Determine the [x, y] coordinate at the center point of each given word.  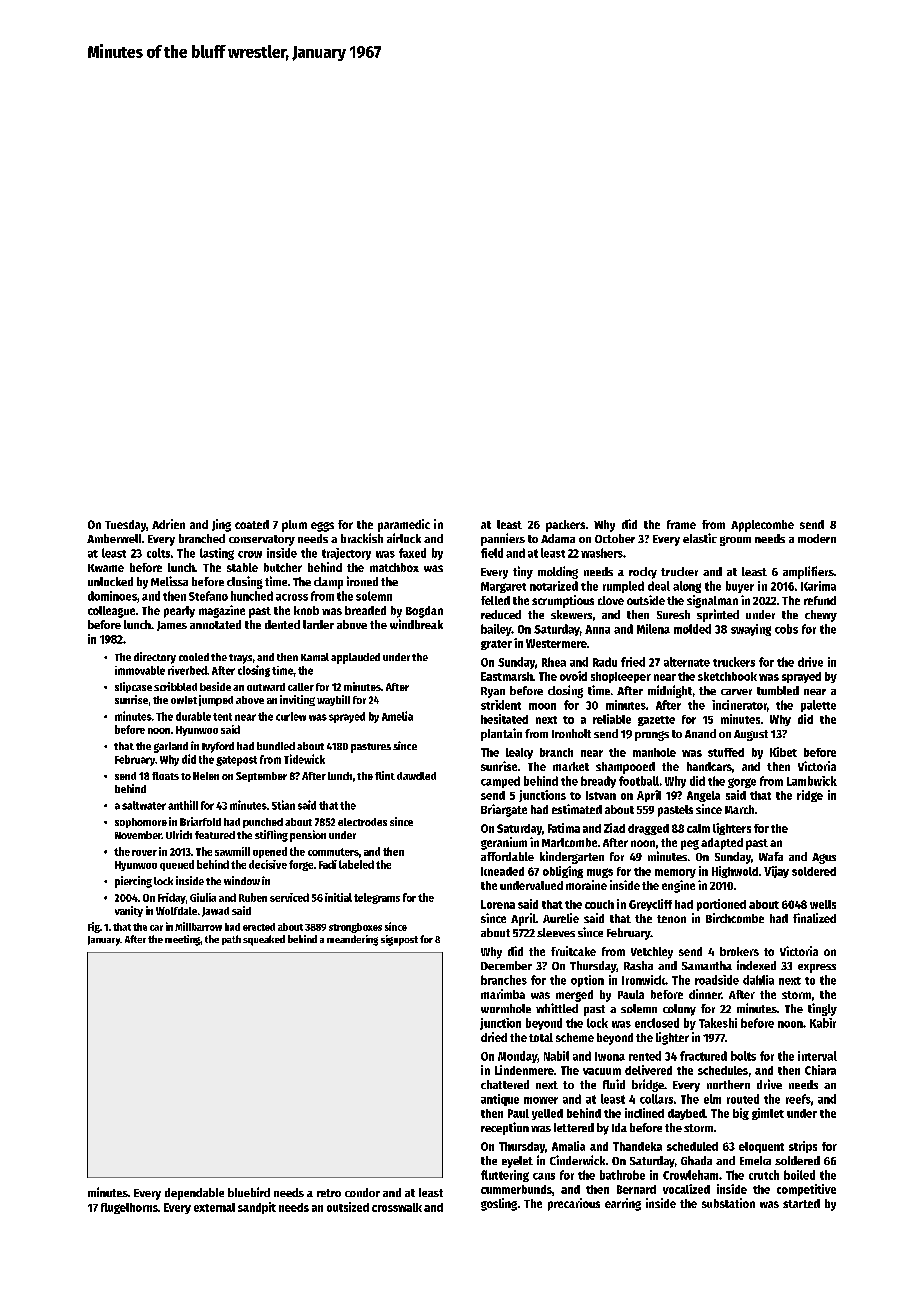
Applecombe [762, 526]
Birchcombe [735, 918]
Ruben [253, 897]
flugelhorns [129, 1208]
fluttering [505, 1176]
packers [565, 526]
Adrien [168, 524]
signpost [399, 940]
